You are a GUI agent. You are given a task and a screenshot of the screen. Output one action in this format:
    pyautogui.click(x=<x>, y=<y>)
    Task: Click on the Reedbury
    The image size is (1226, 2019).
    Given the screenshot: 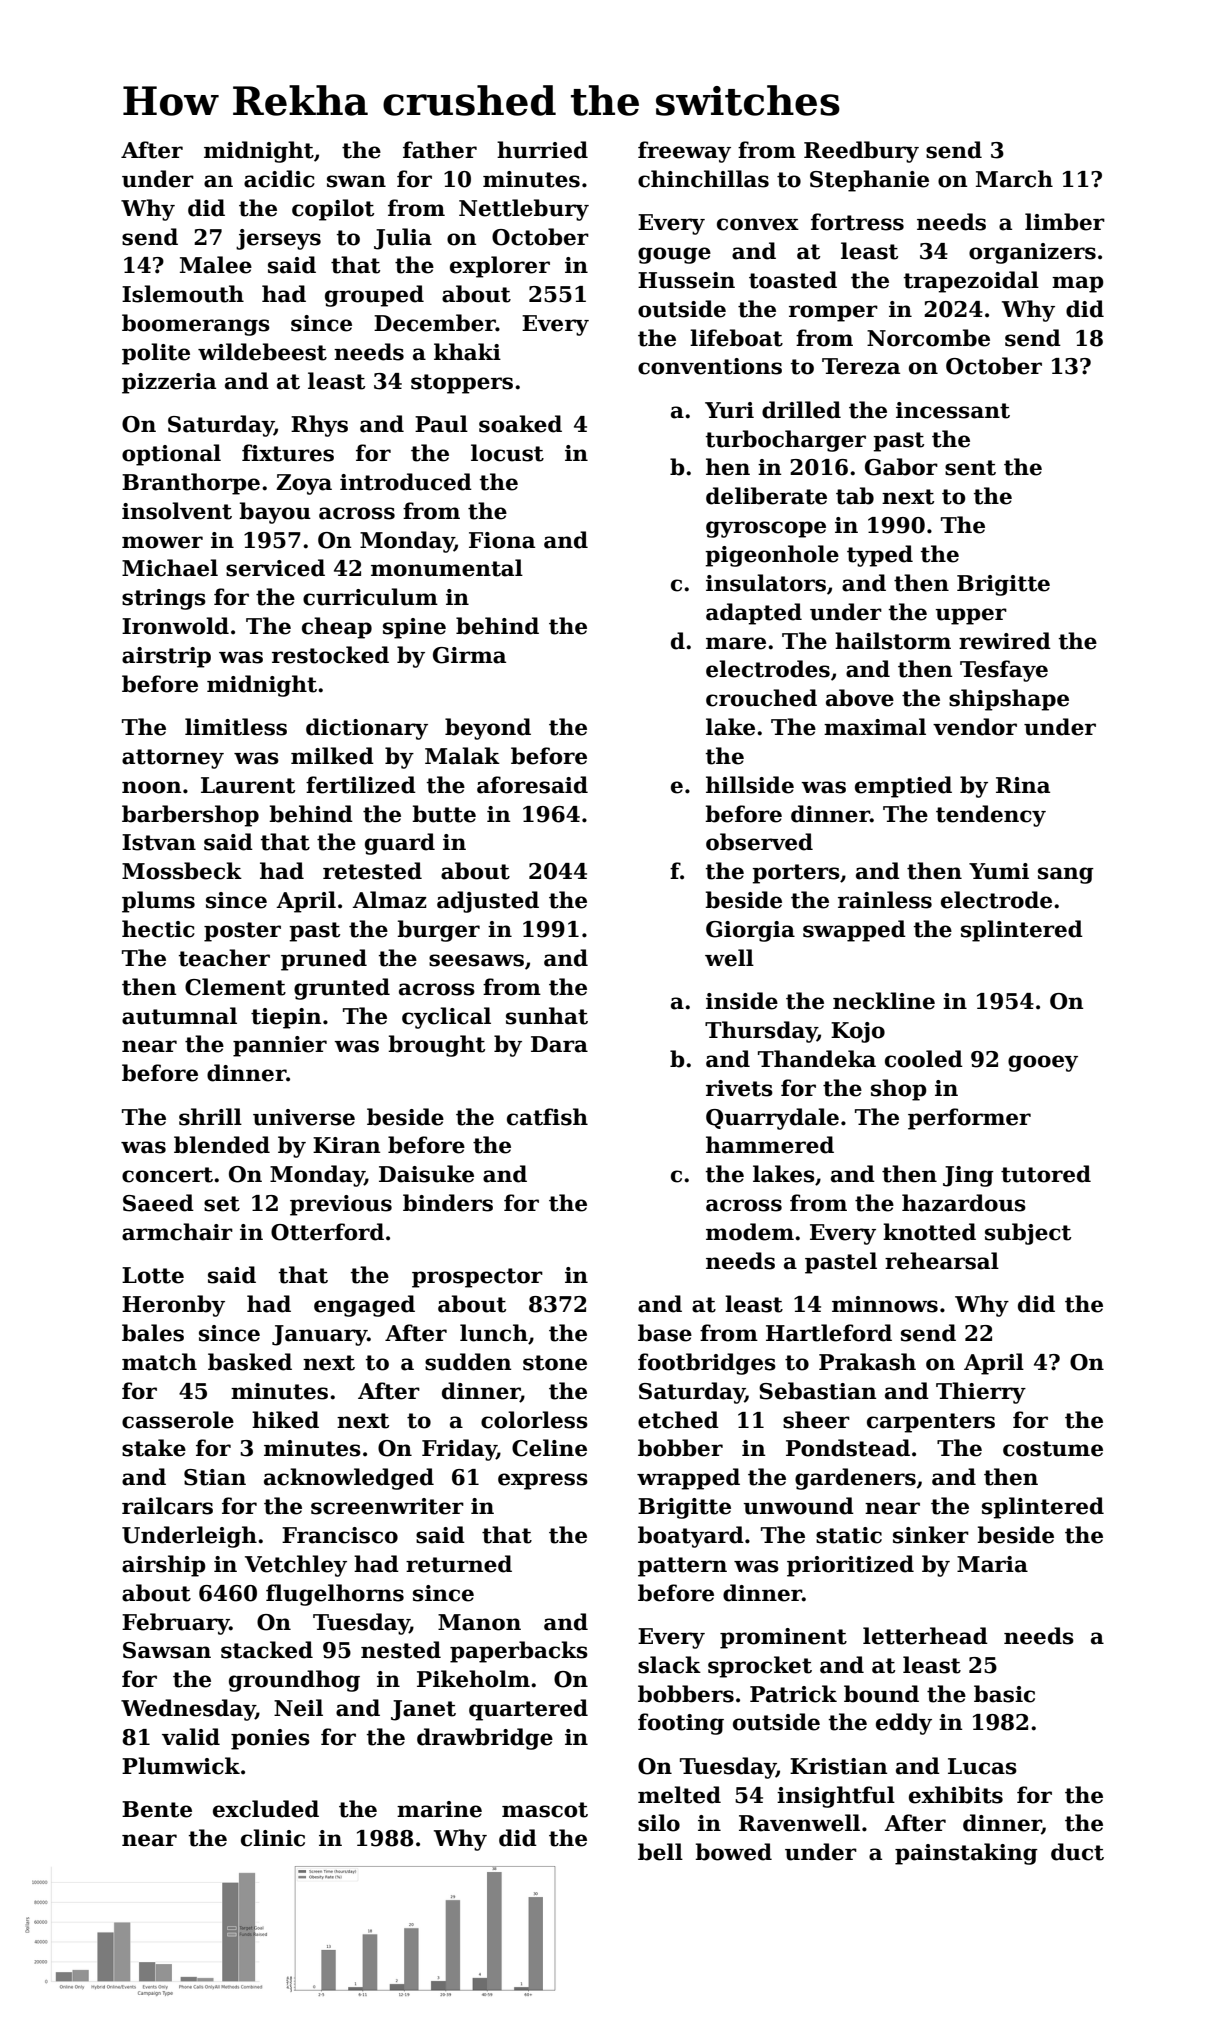 What is the action you would take?
    pyautogui.click(x=861, y=152)
